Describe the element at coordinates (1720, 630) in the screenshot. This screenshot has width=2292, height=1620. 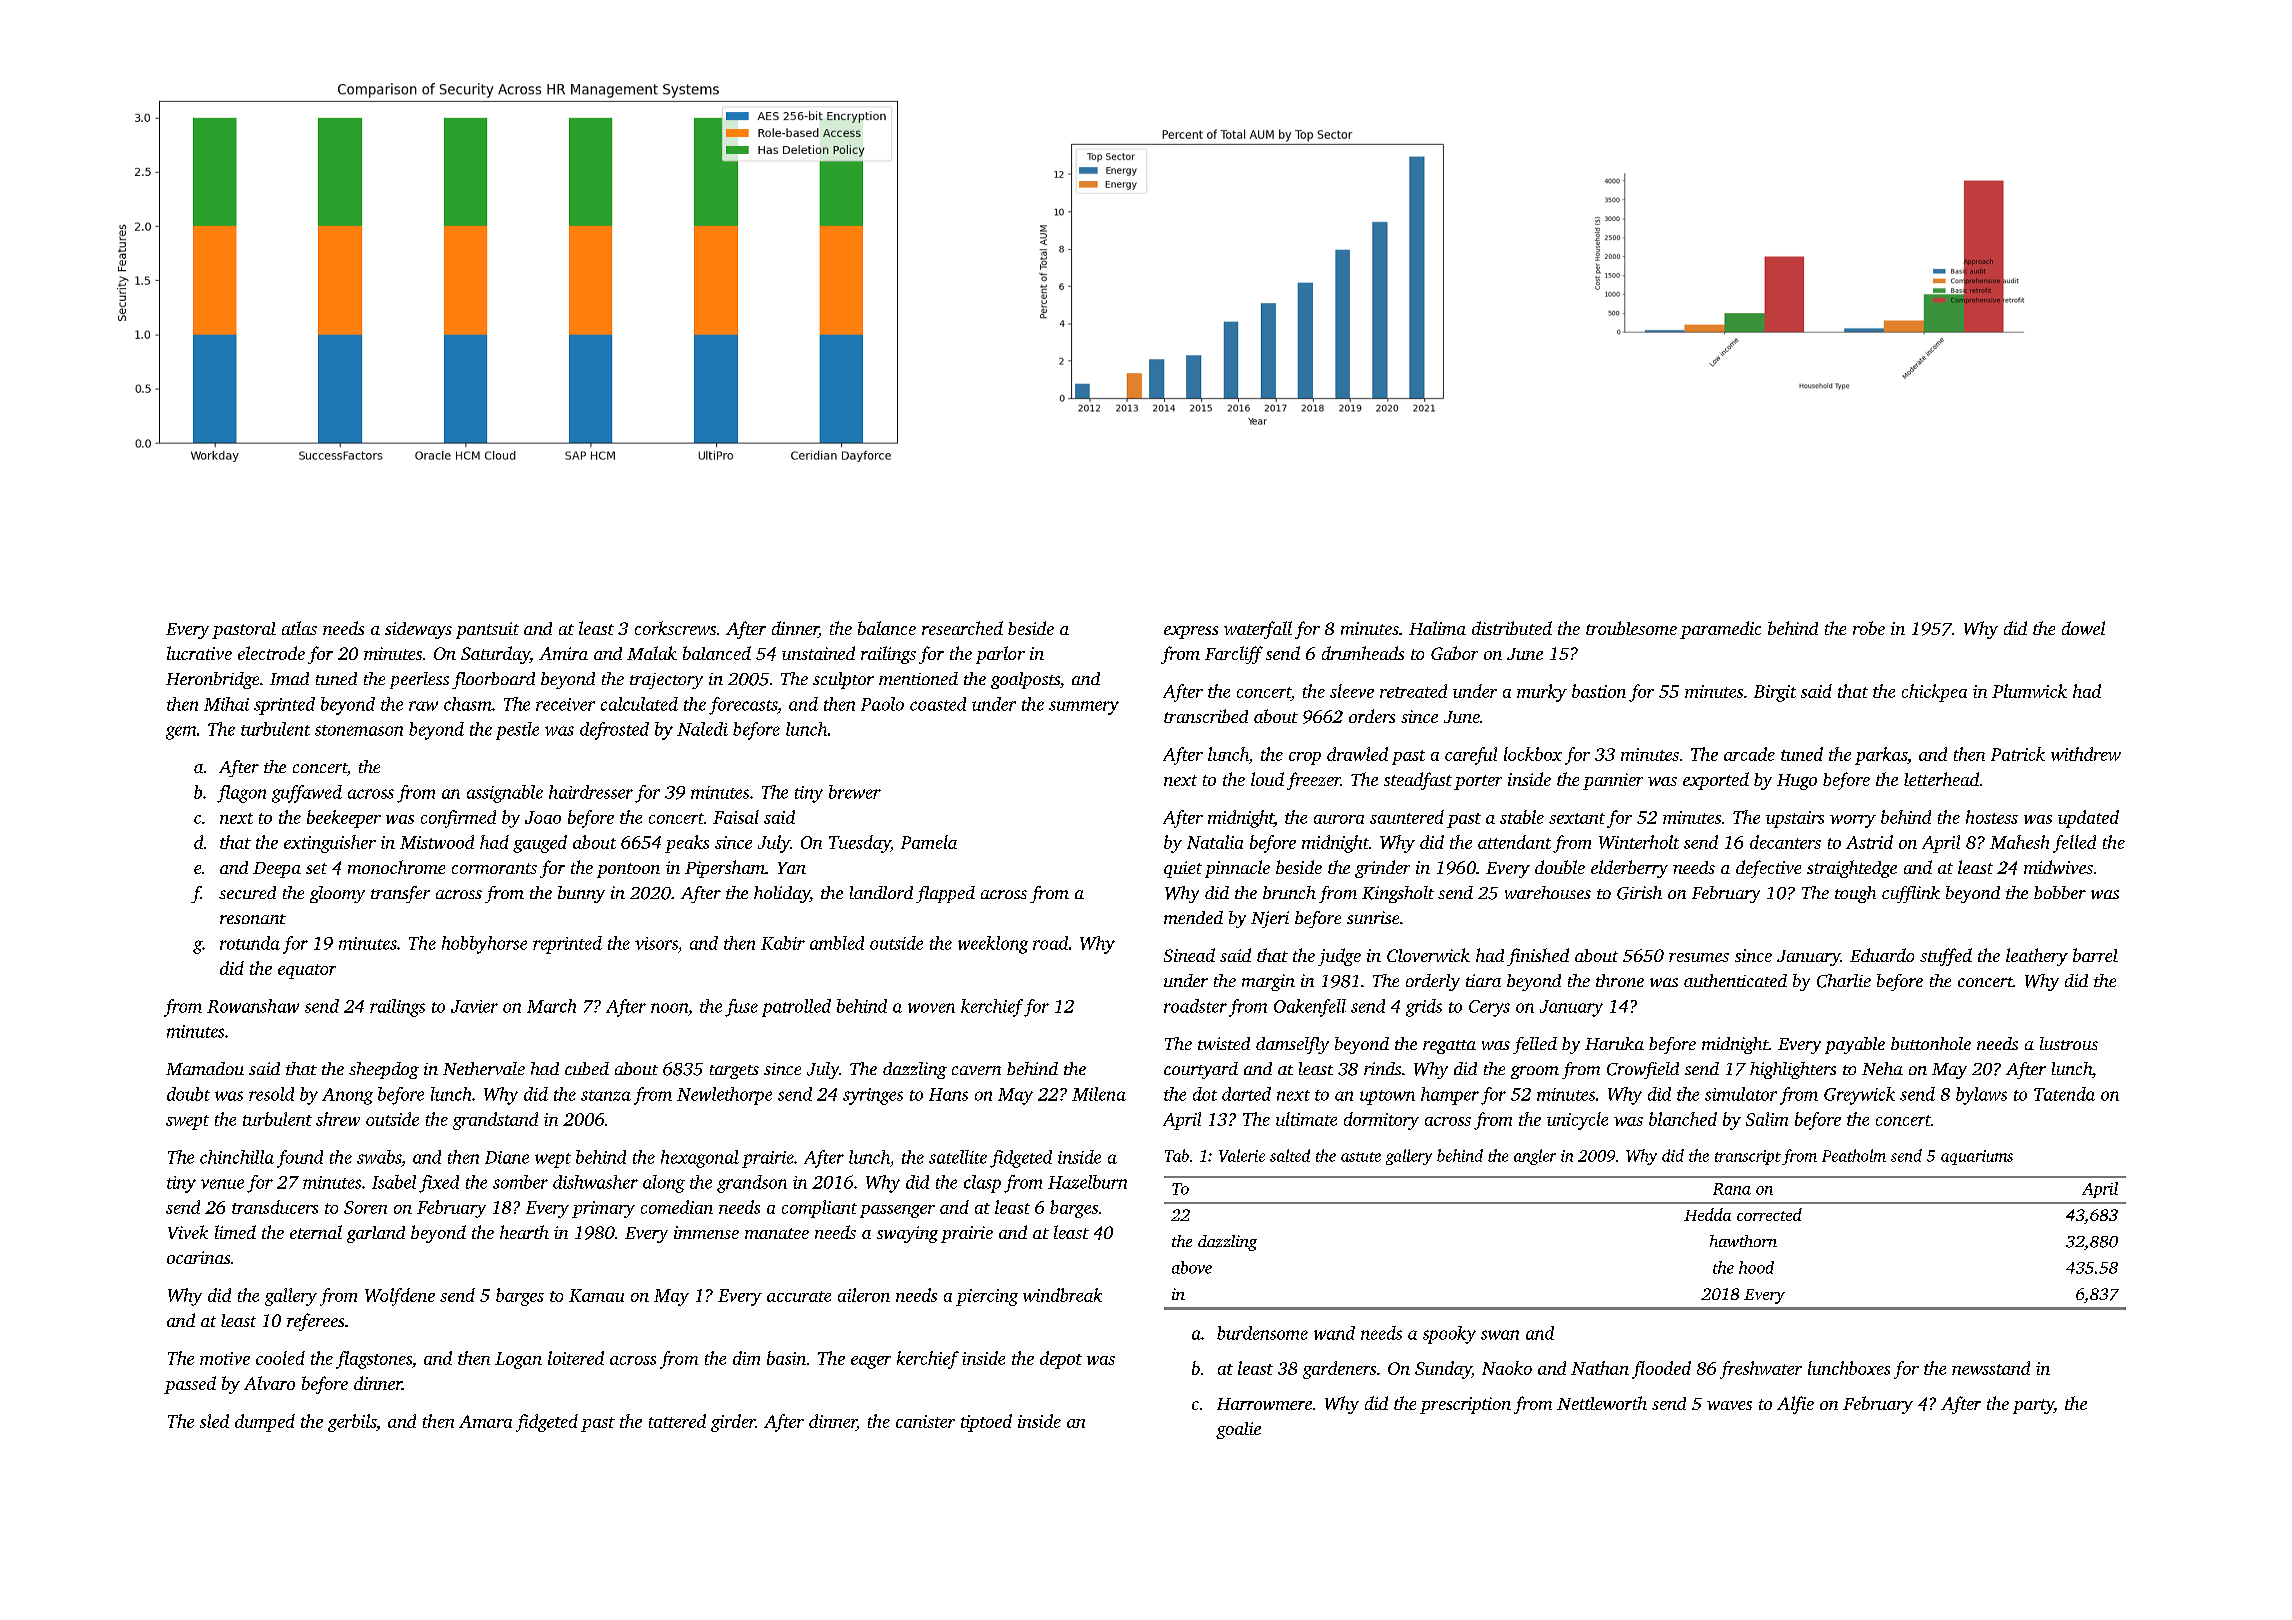
I see `paramedic` at that location.
